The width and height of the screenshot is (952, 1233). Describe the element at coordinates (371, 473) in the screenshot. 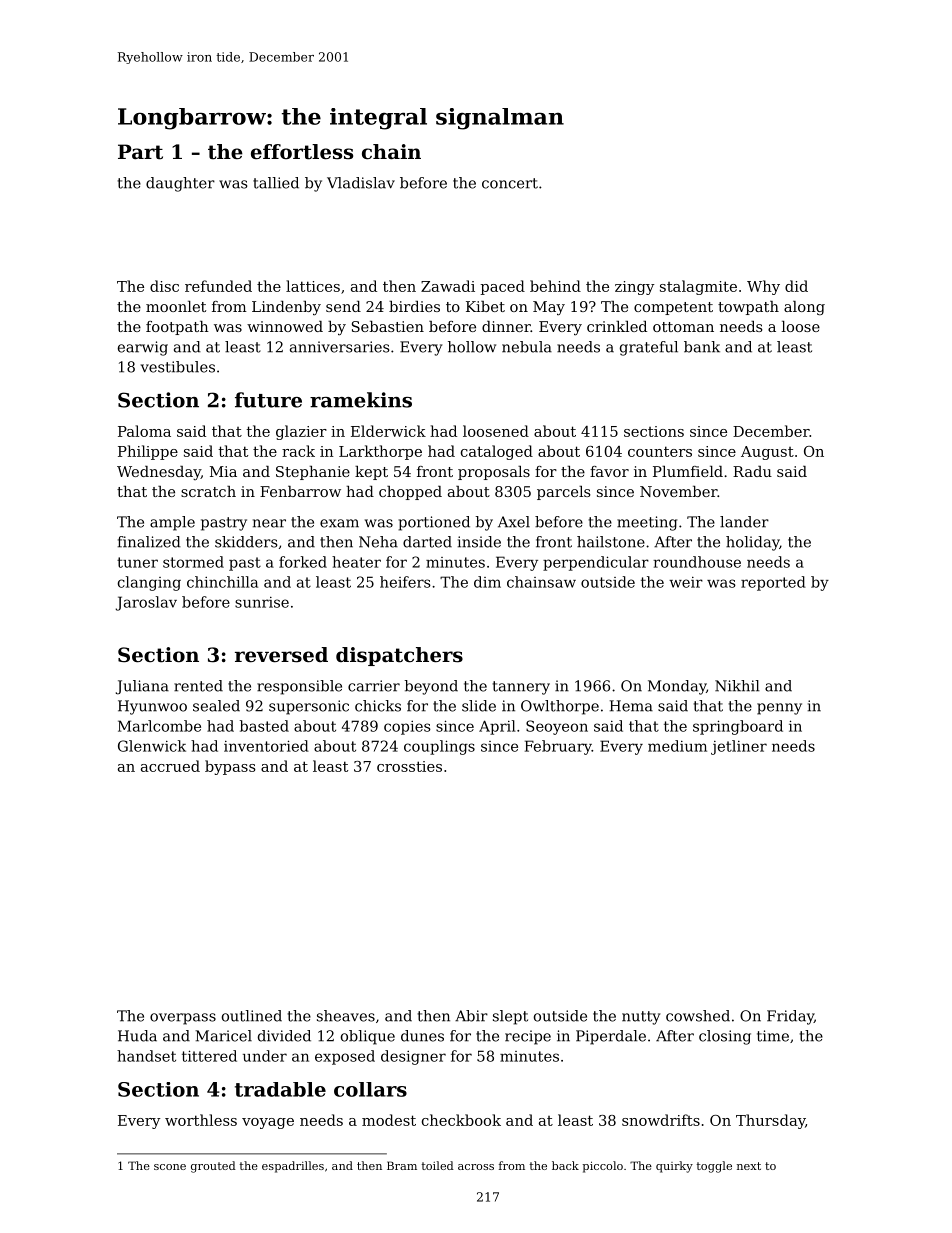

I see `kept` at that location.
